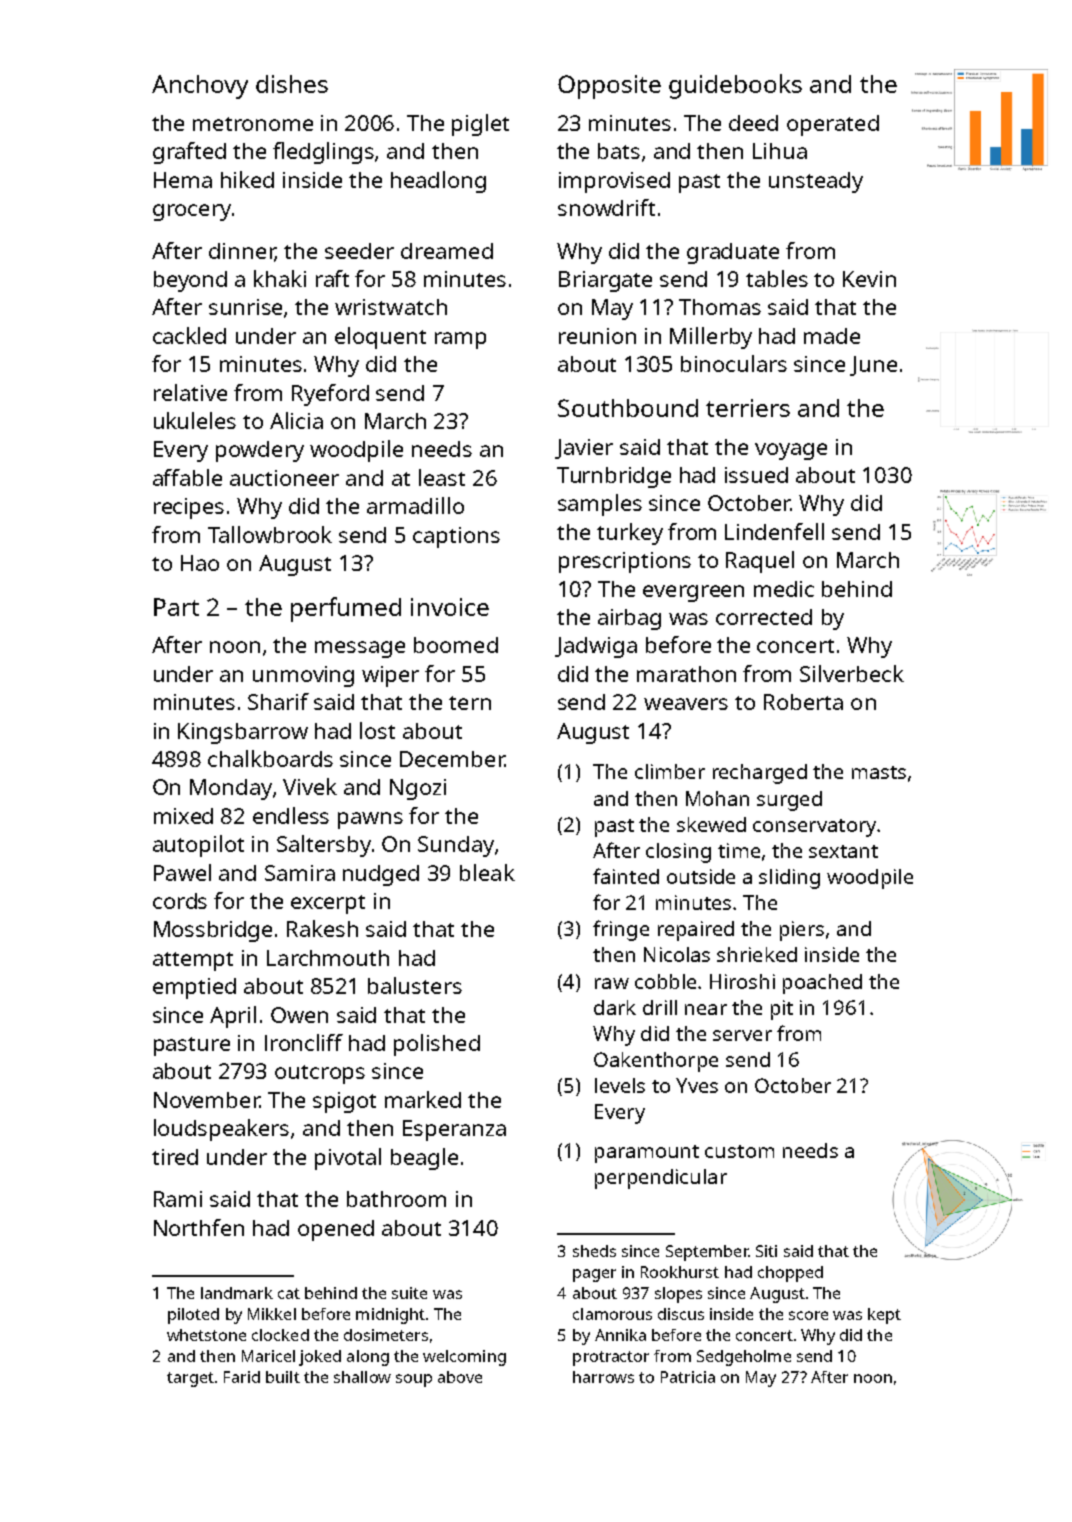 The height and width of the image is (1522, 1072). What do you see at coordinates (176, 607) in the image?
I see `Part` at bounding box center [176, 607].
